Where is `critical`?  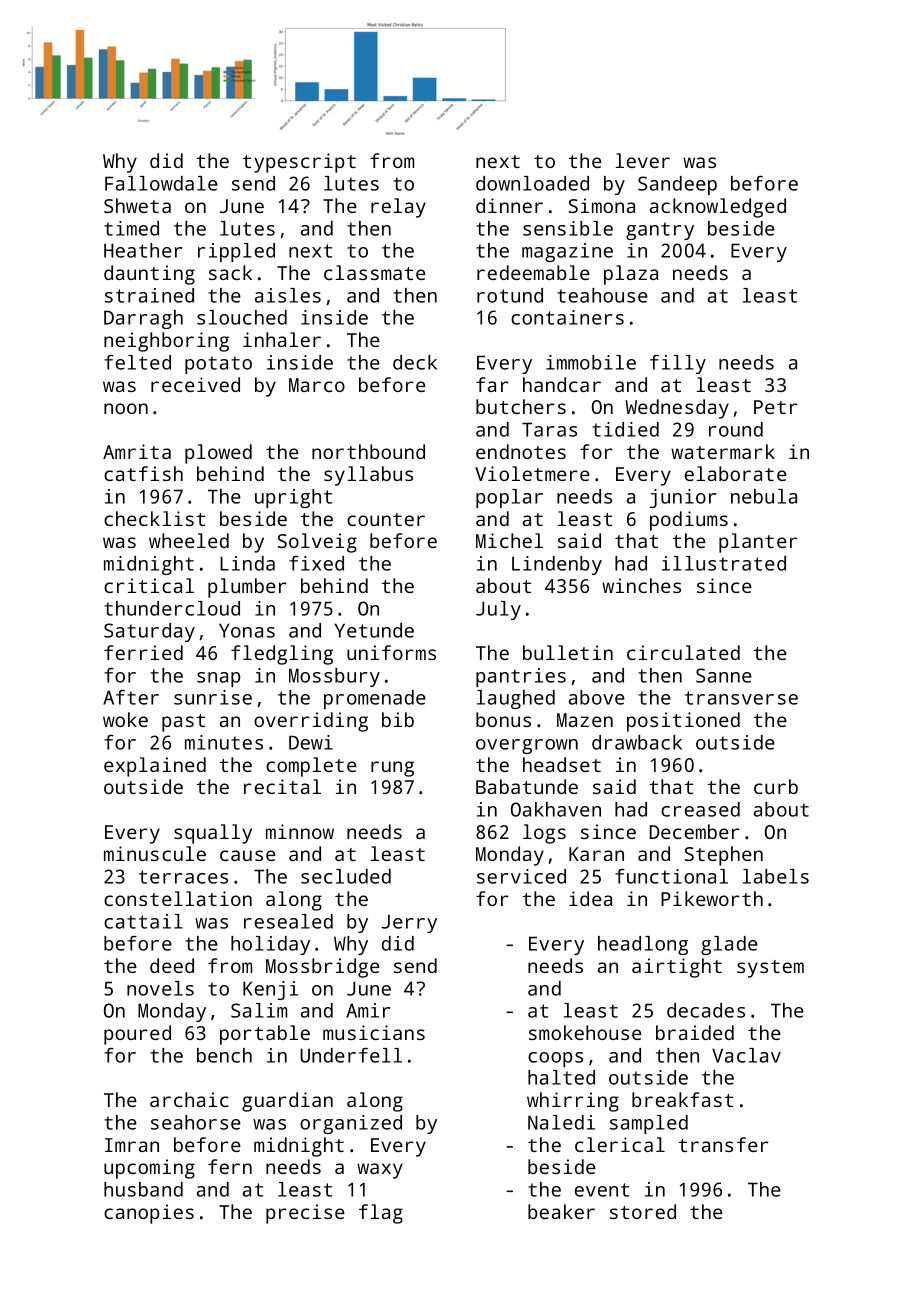
critical is located at coordinates (149, 585).
